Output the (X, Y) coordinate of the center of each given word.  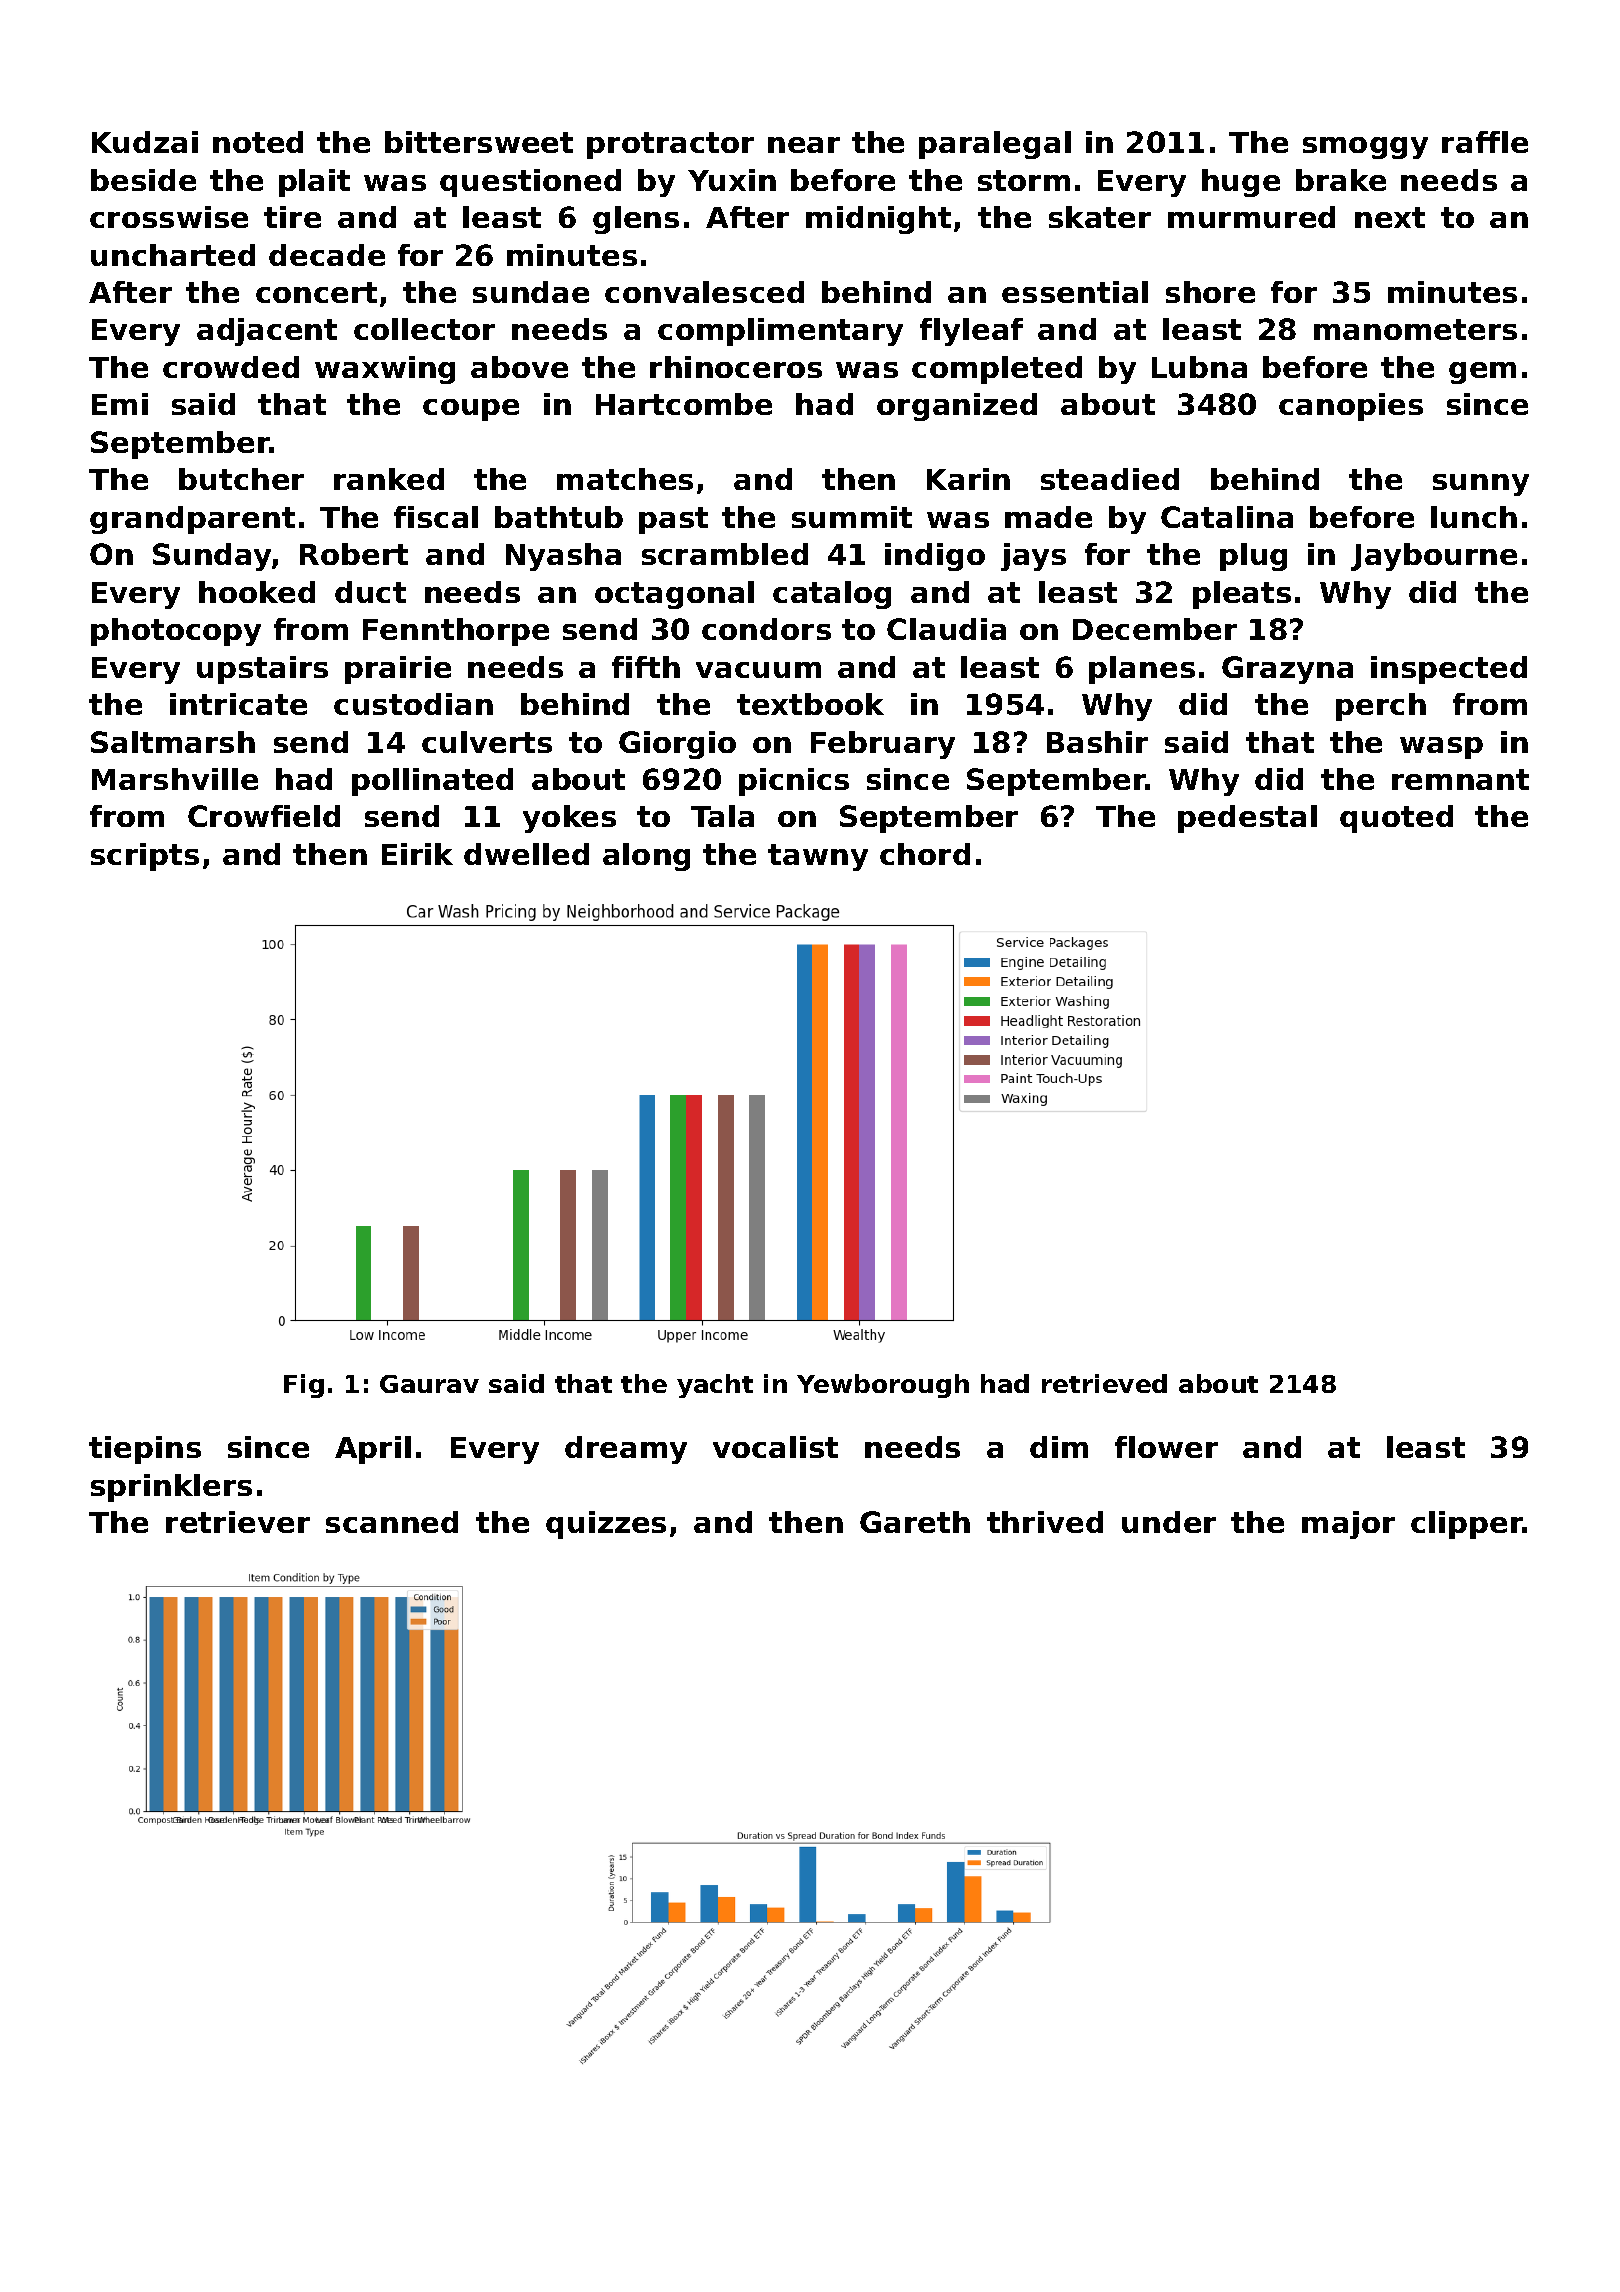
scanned (392, 1522)
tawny (818, 857)
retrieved (1104, 1383)
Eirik (417, 854)
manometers (1415, 329)
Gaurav (429, 1384)
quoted (1396, 819)
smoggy (1365, 148)
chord (925, 854)
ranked (389, 479)
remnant (1460, 779)
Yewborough (883, 1386)
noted (258, 142)
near (804, 145)
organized (957, 407)
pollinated (432, 782)
